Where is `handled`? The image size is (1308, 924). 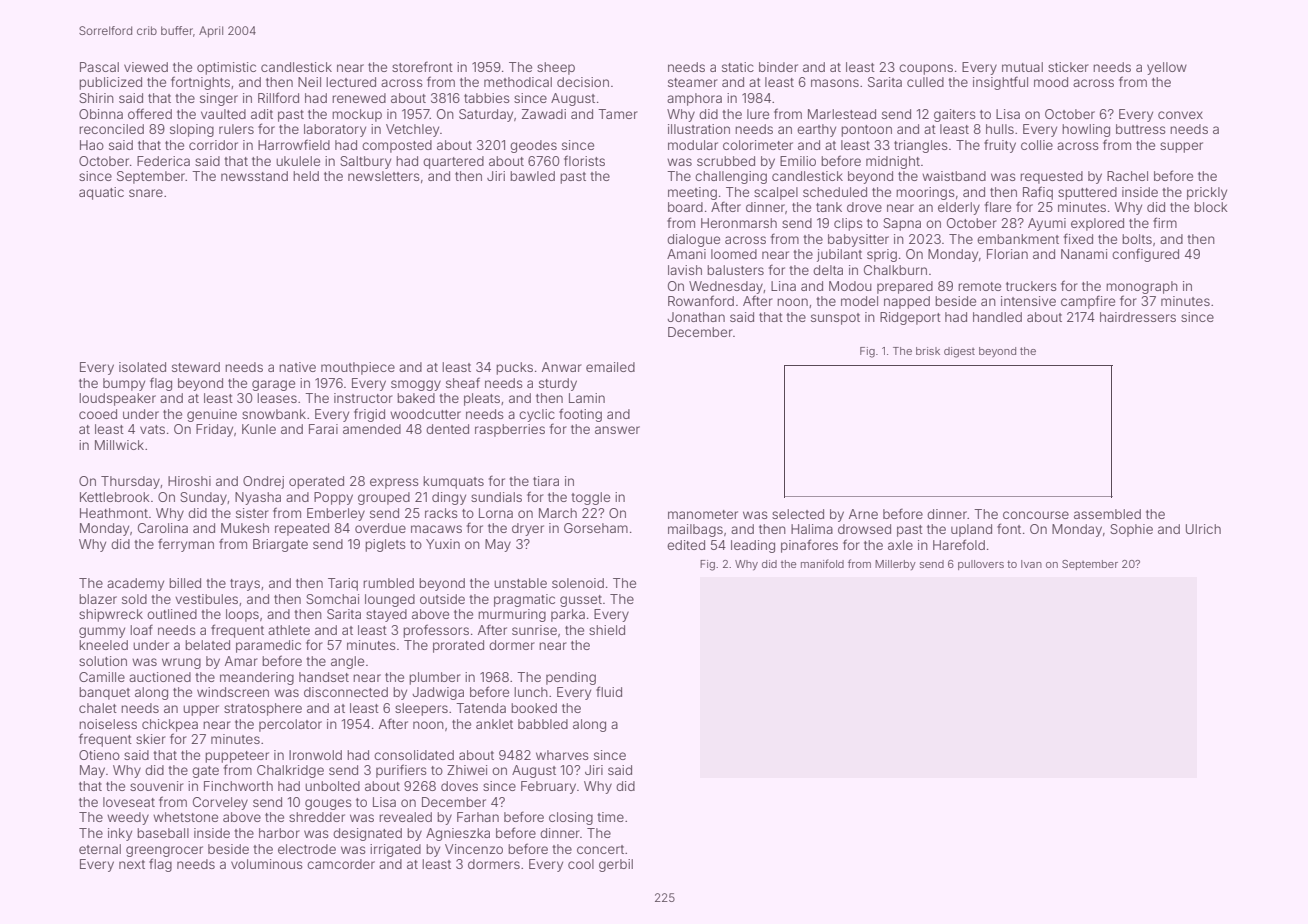 handled is located at coordinates (997, 317).
